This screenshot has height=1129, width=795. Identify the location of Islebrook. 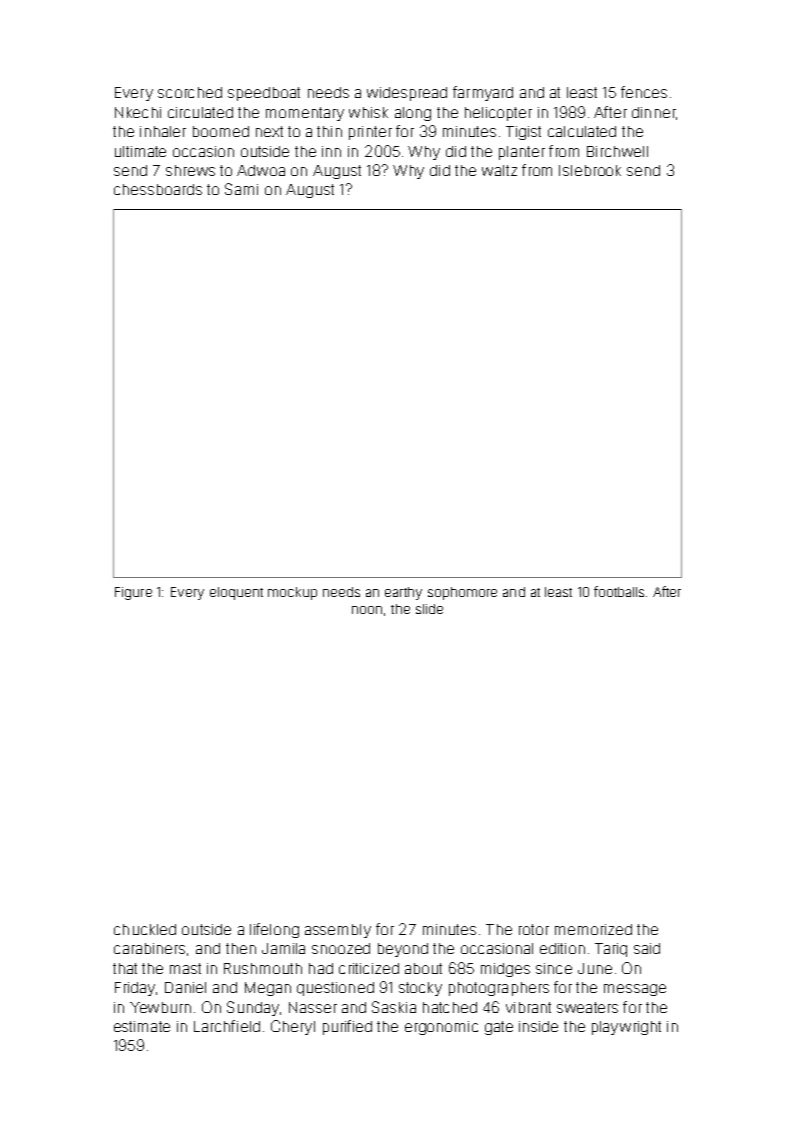
(590, 170).
